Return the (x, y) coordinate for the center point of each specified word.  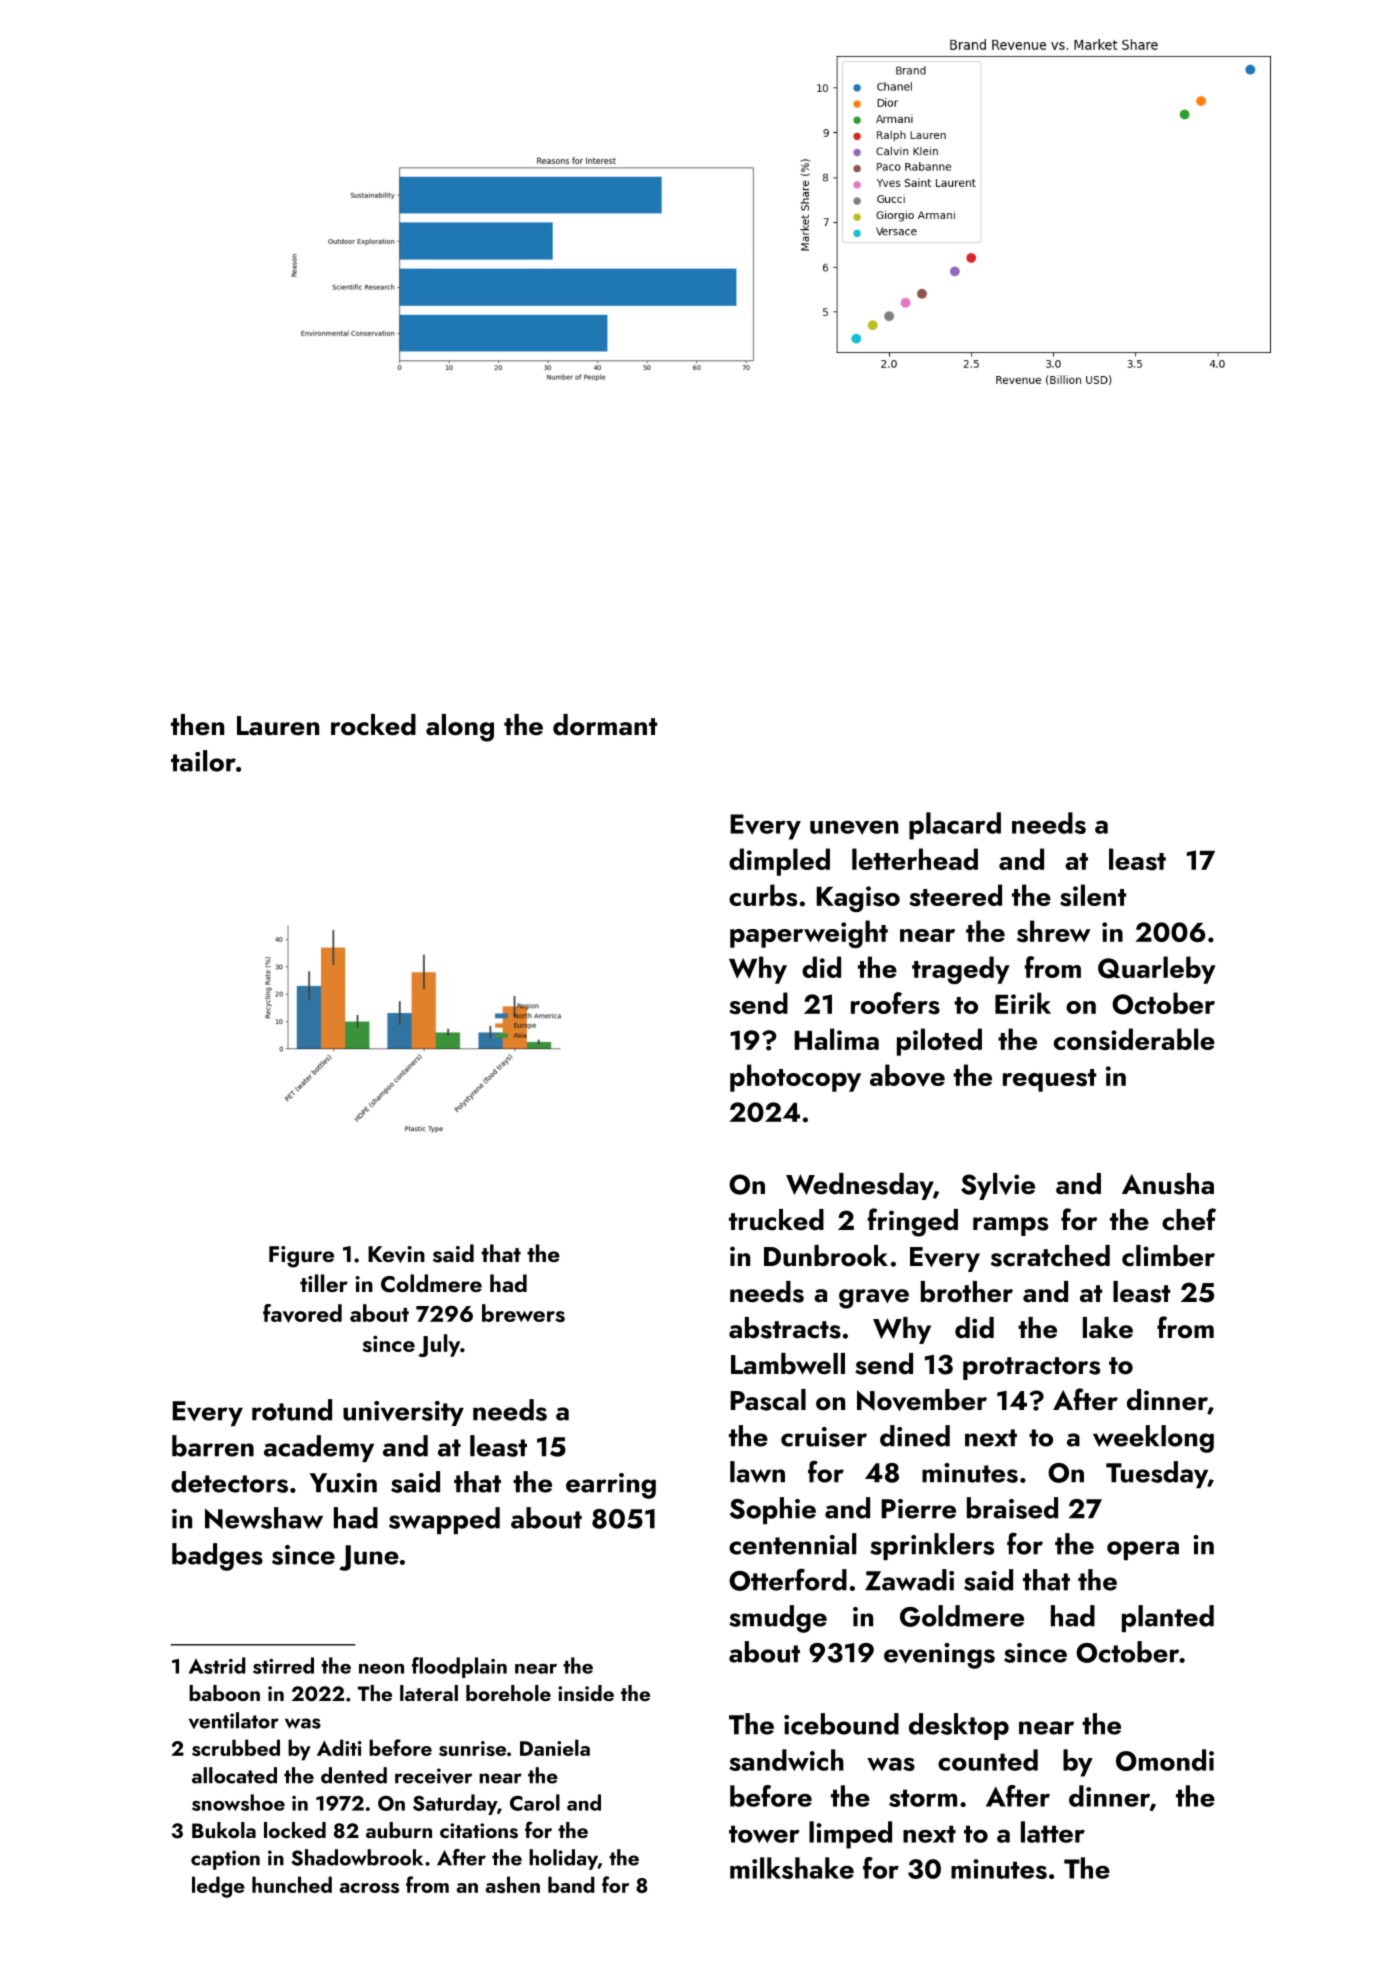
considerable (1134, 1039)
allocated (234, 1775)
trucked (776, 1220)
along (460, 728)
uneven (854, 827)
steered (955, 895)
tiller (324, 1283)
